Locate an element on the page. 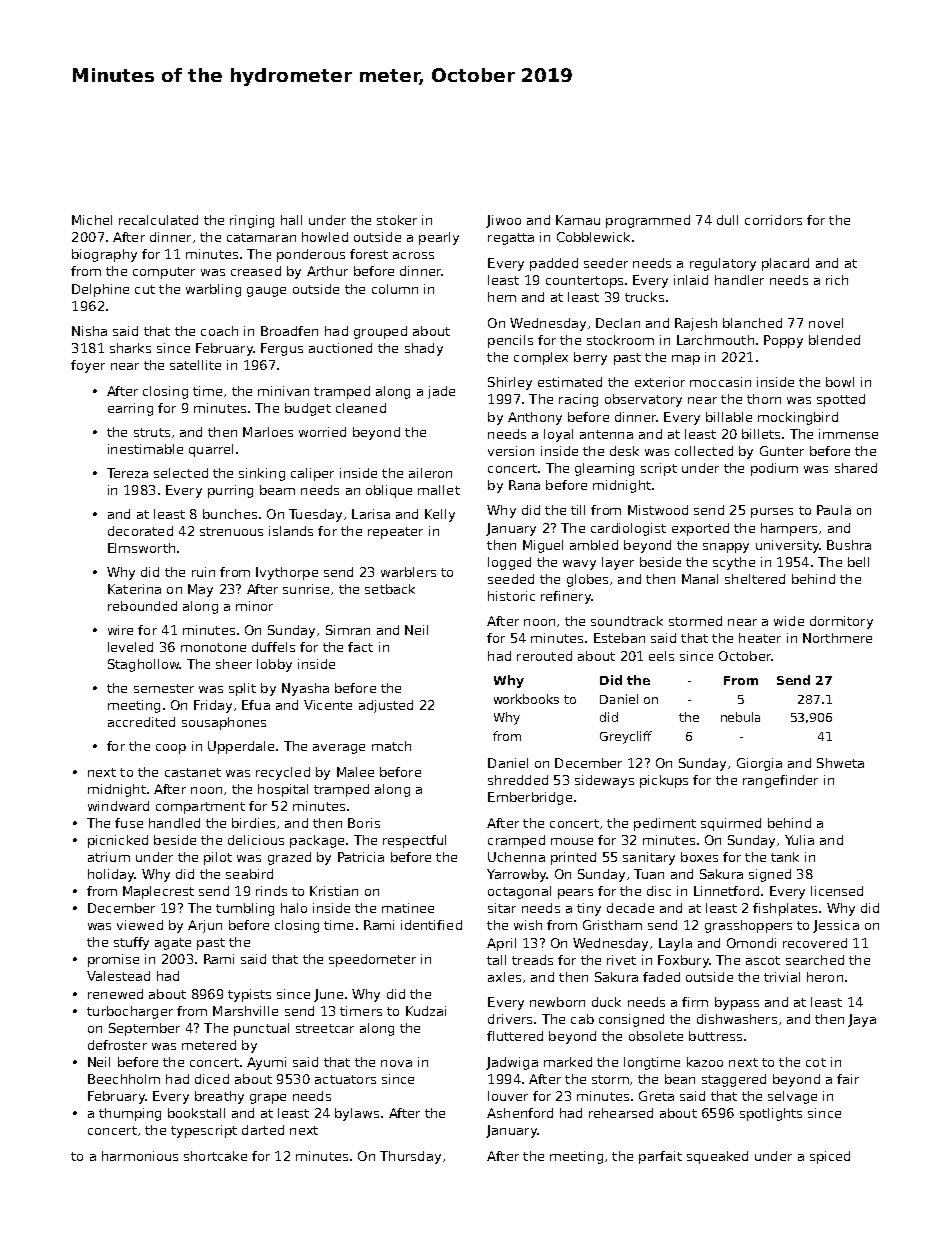 The height and width of the image is (1233, 952). hem is located at coordinates (502, 297).
